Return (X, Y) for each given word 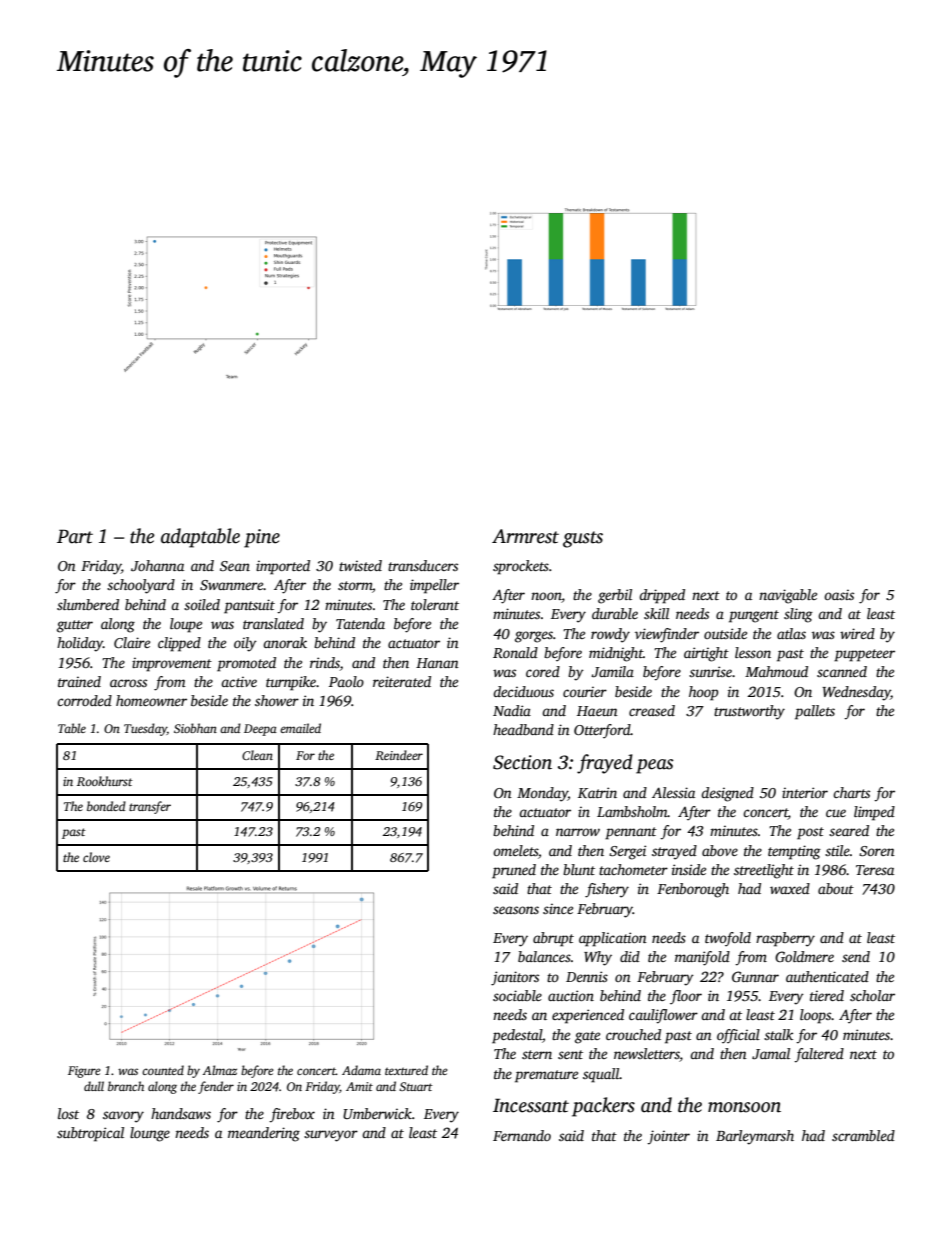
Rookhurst (105, 781)
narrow (578, 832)
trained (79, 681)
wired (857, 633)
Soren (877, 851)
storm (355, 585)
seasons (516, 910)
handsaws (181, 1113)
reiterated (402, 681)
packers (603, 1107)
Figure (84, 1072)
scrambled (863, 1135)
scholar (872, 995)
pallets (815, 712)
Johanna (157, 565)
